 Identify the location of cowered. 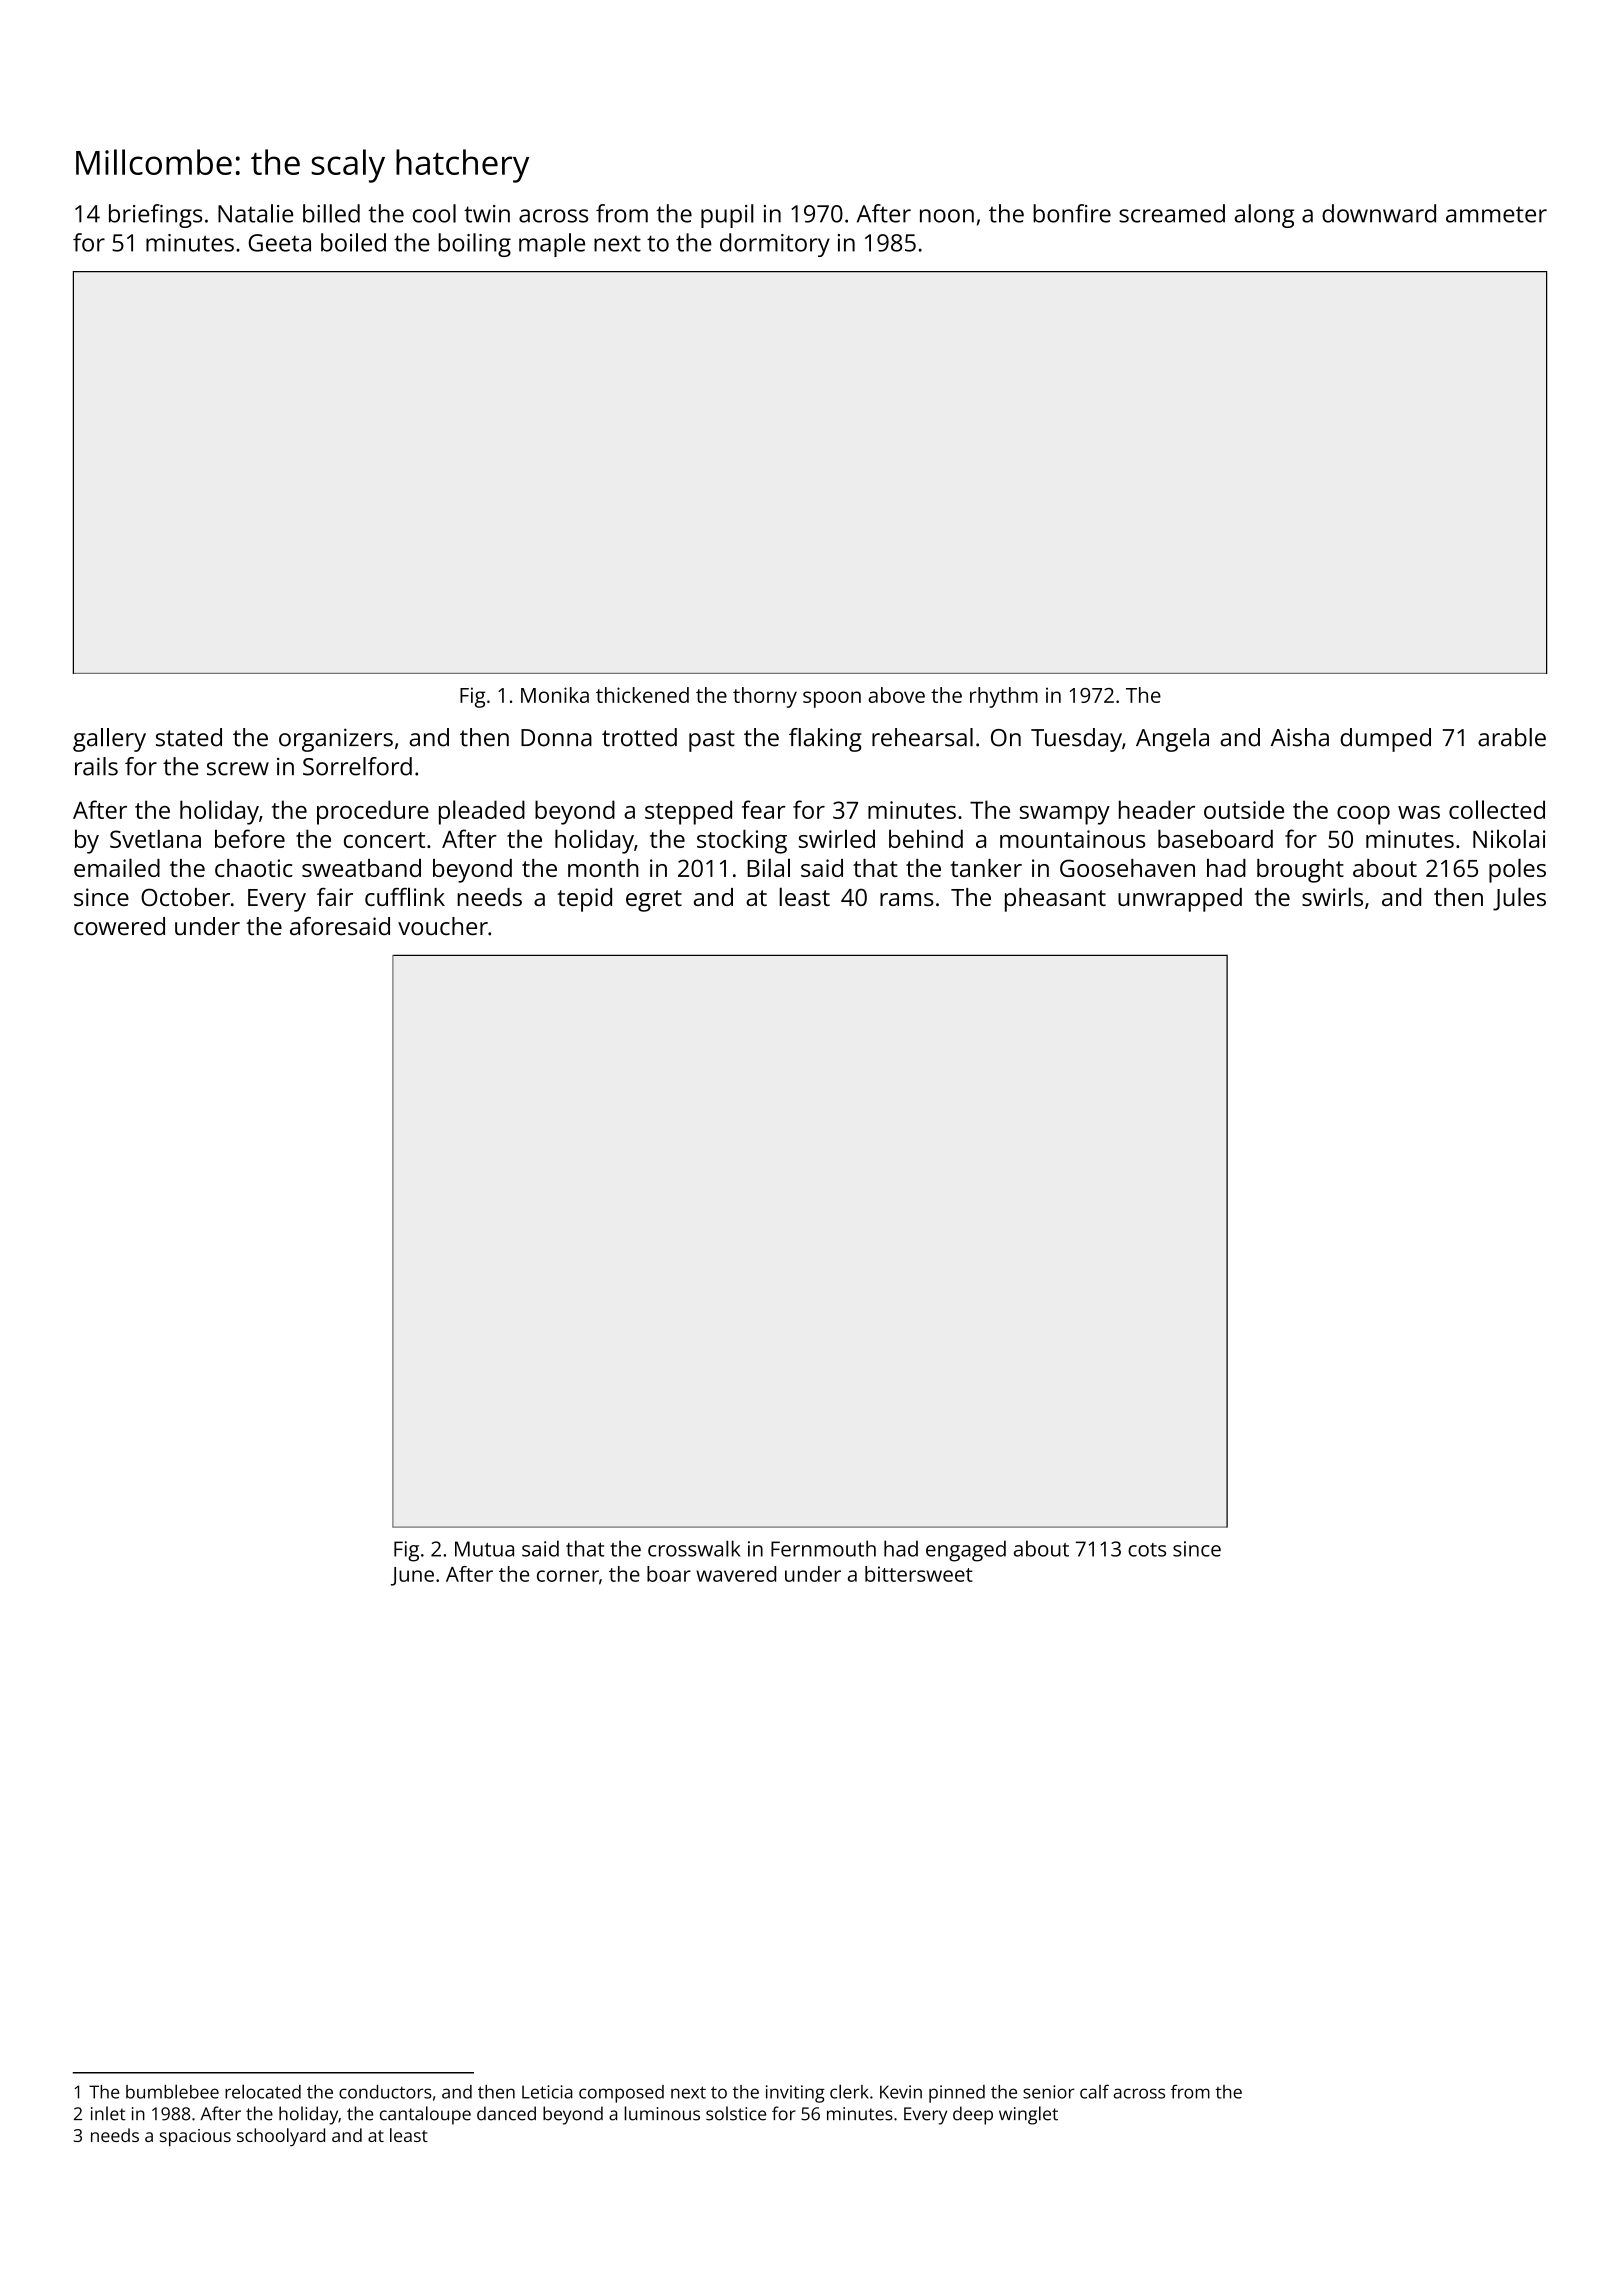
(119, 926).
